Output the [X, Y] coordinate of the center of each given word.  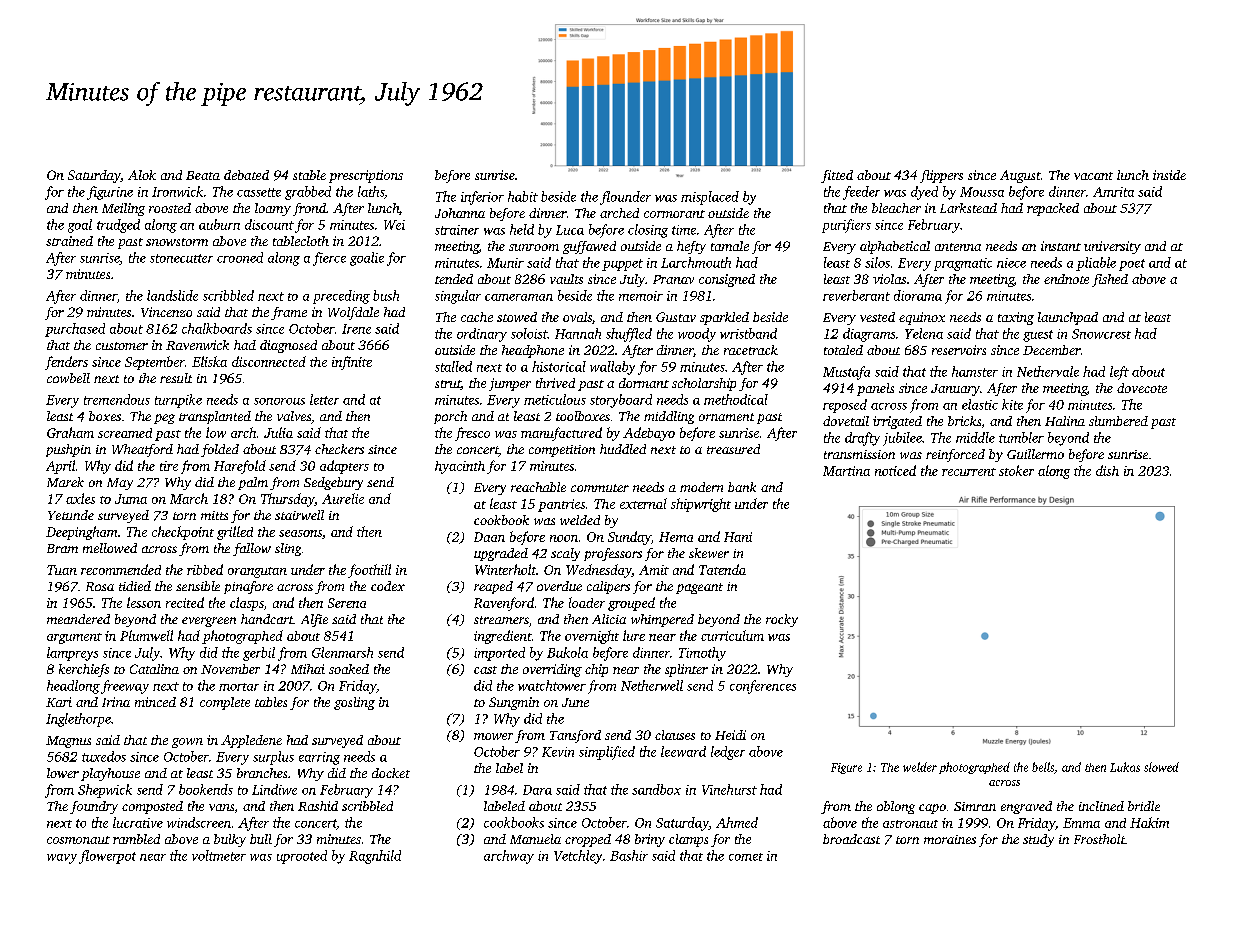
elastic [980, 404]
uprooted [302, 857]
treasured [733, 449]
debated [246, 175]
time [684, 230]
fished [1110, 280]
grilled [235, 533]
